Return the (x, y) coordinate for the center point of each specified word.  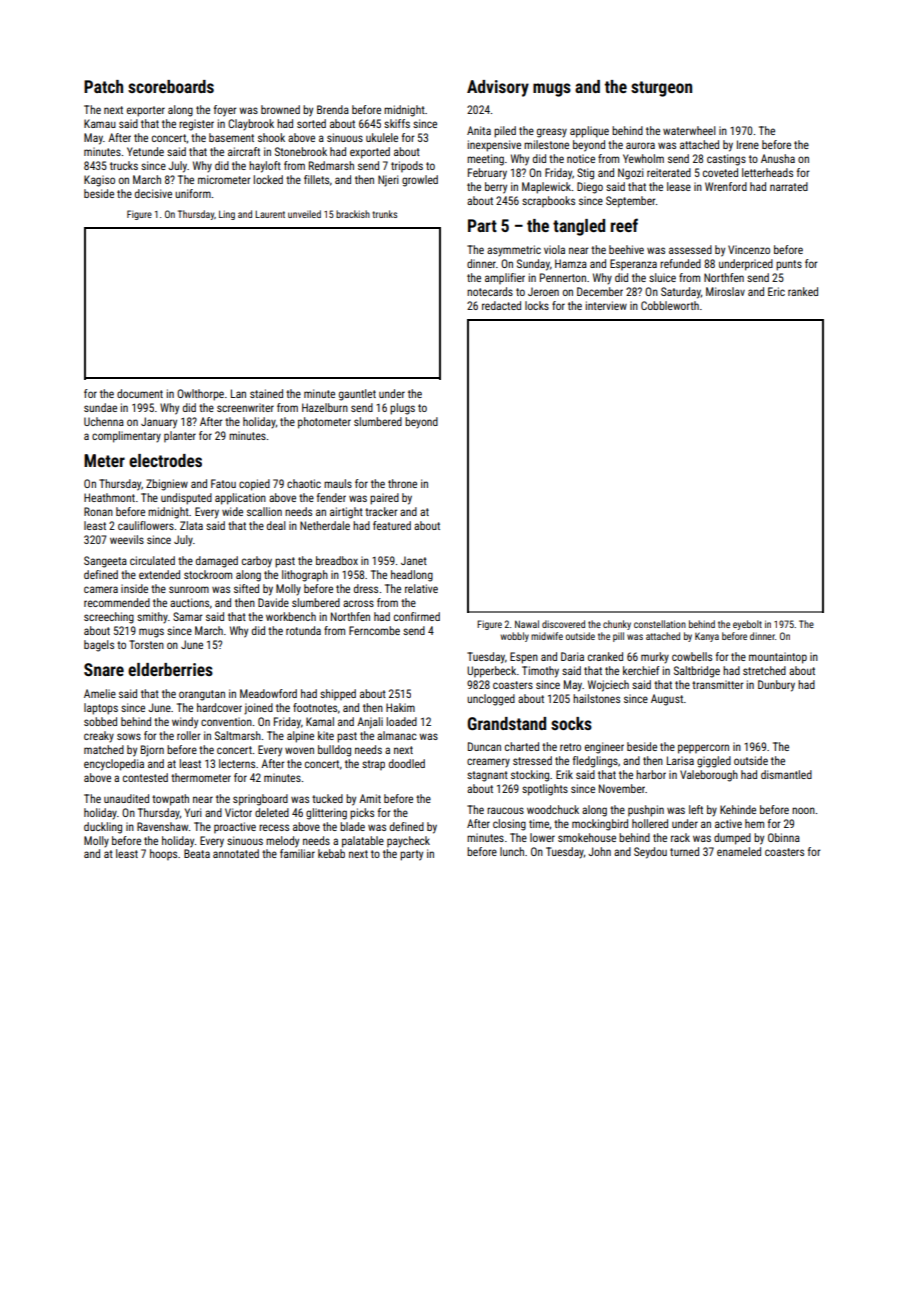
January (159, 423)
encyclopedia (114, 765)
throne (402, 483)
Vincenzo (749, 249)
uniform (193, 193)
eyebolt (747, 625)
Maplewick (546, 188)
